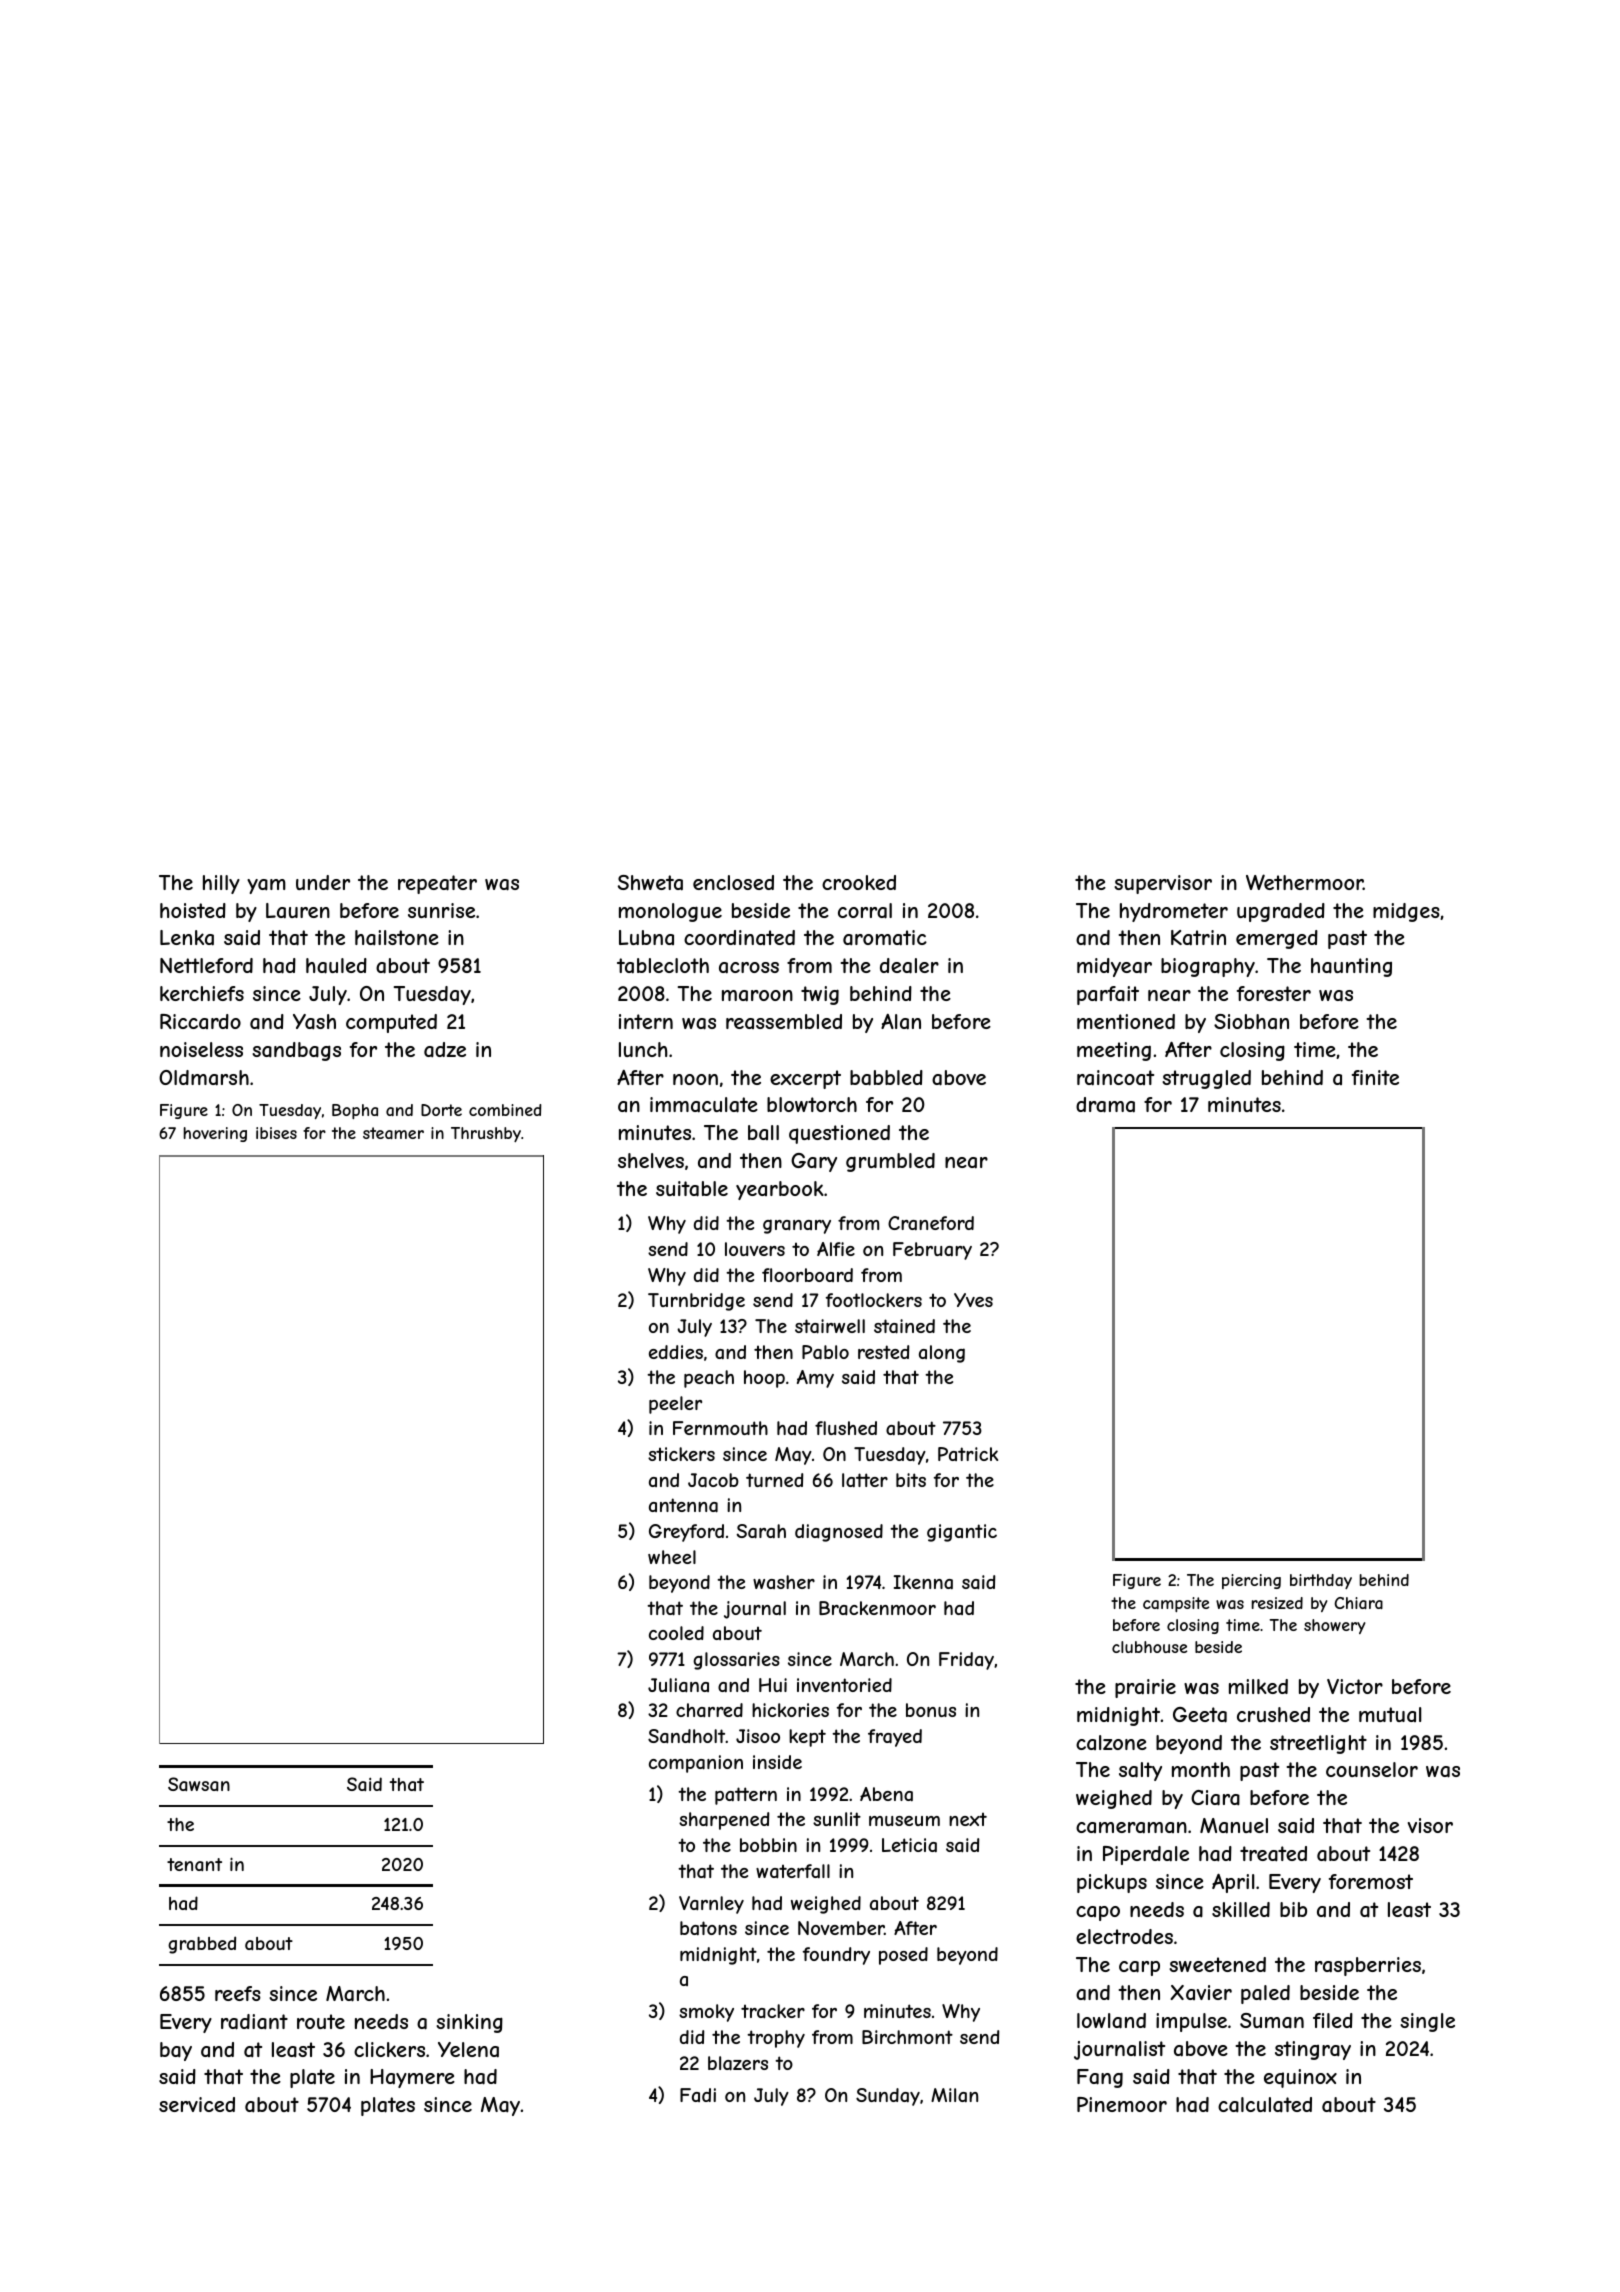  Describe the element at coordinates (1174, 912) in the screenshot. I see `hydrometer` at that location.
